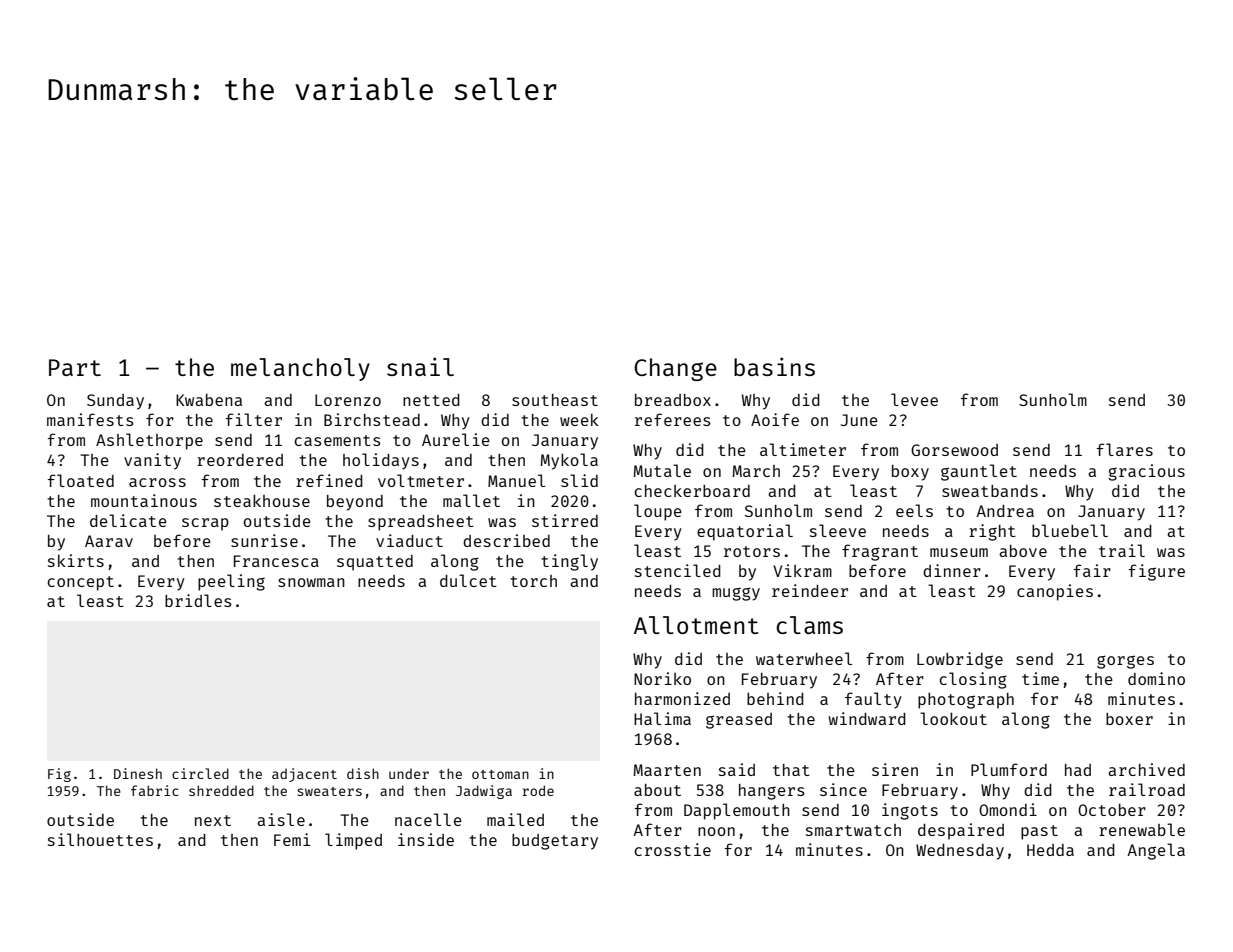  Describe the element at coordinates (739, 721) in the document. I see `greased` at that location.
